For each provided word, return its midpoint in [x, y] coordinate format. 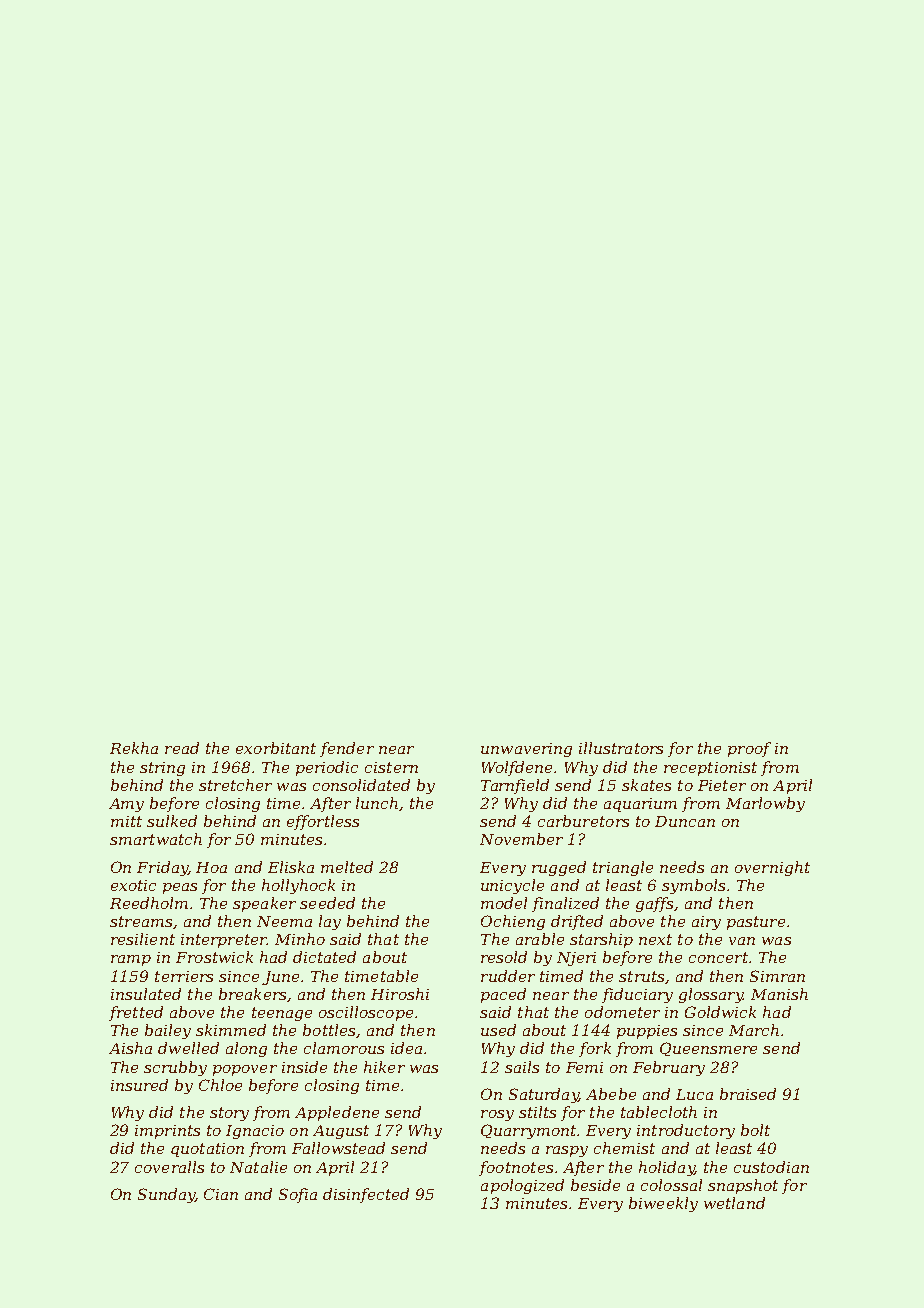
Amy [126, 805]
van [742, 941]
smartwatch [156, 839]
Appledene [337, 1113]
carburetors [583, 821]
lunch [377, 803]
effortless [323, 822]
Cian [221, 1194]
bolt [755, 1130]
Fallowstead [338, 1148]
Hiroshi [400, 994]
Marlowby [765, 804]
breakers [252, 994]
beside [595, 1185]
